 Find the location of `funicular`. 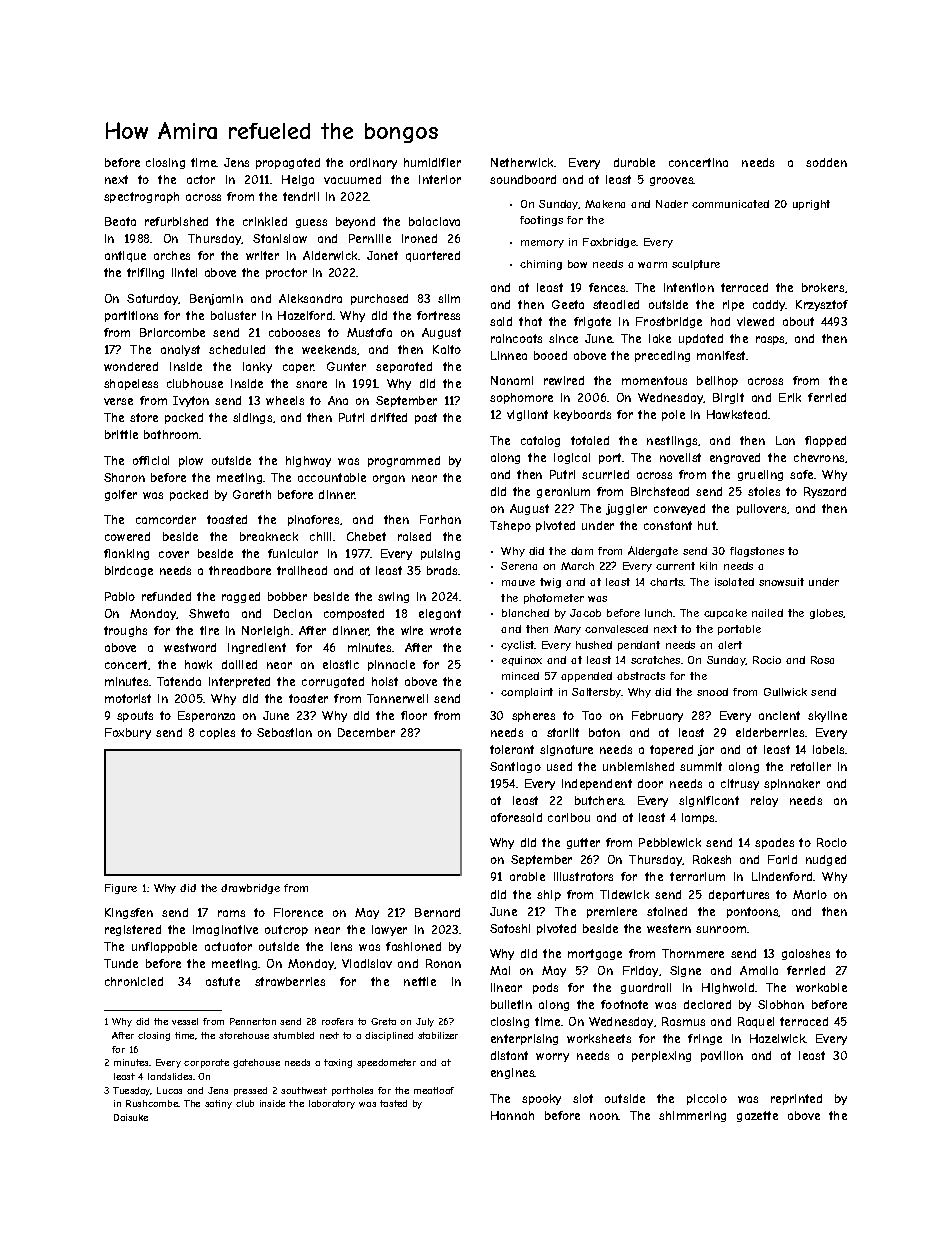

funicular is located at coordinates (293, 553).
